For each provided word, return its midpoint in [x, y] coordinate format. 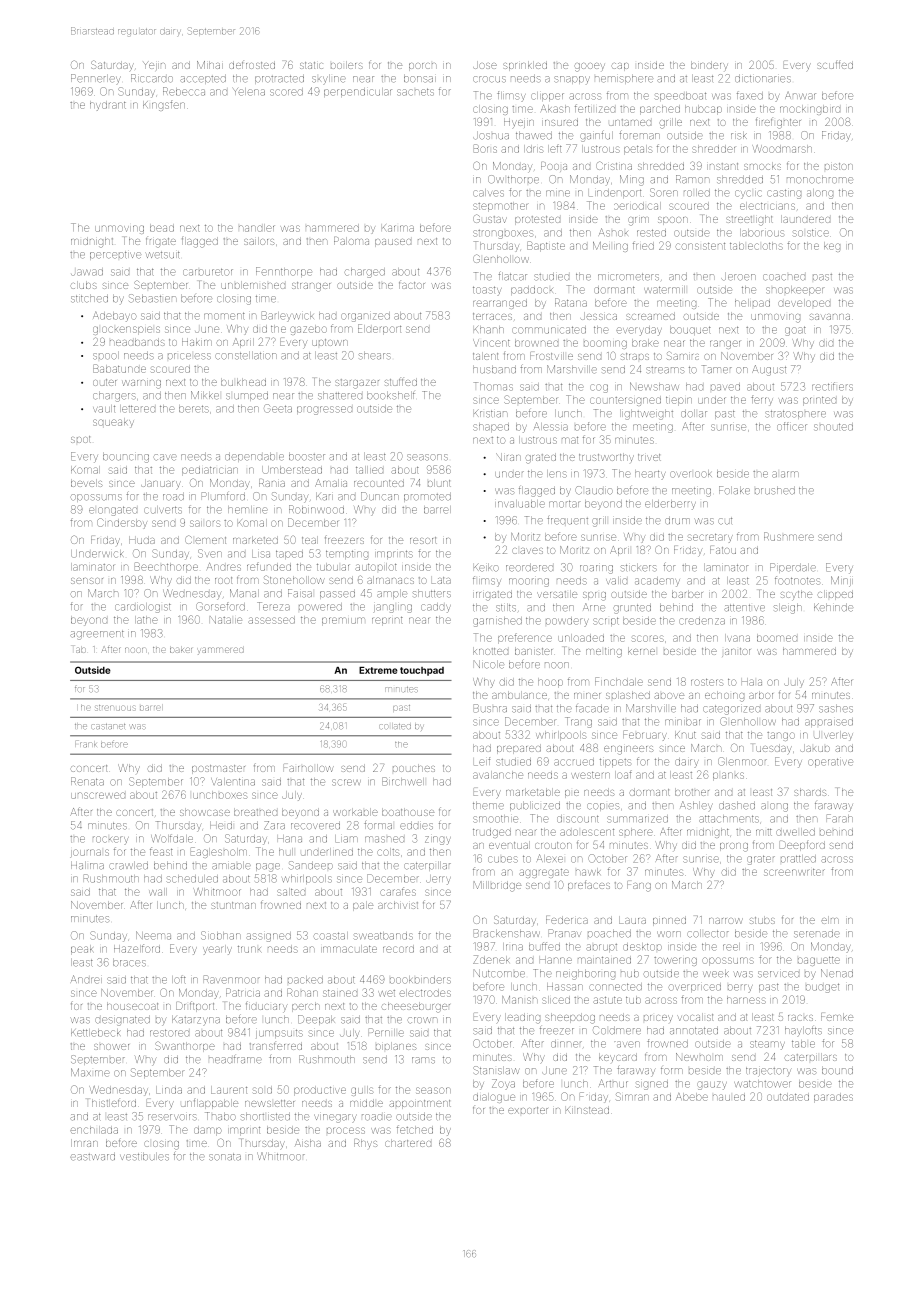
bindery [709, 65]
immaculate [349, 949]
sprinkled [525, 66]
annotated [694, 1031]
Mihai [210, 65]
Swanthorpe [185, 1047]
